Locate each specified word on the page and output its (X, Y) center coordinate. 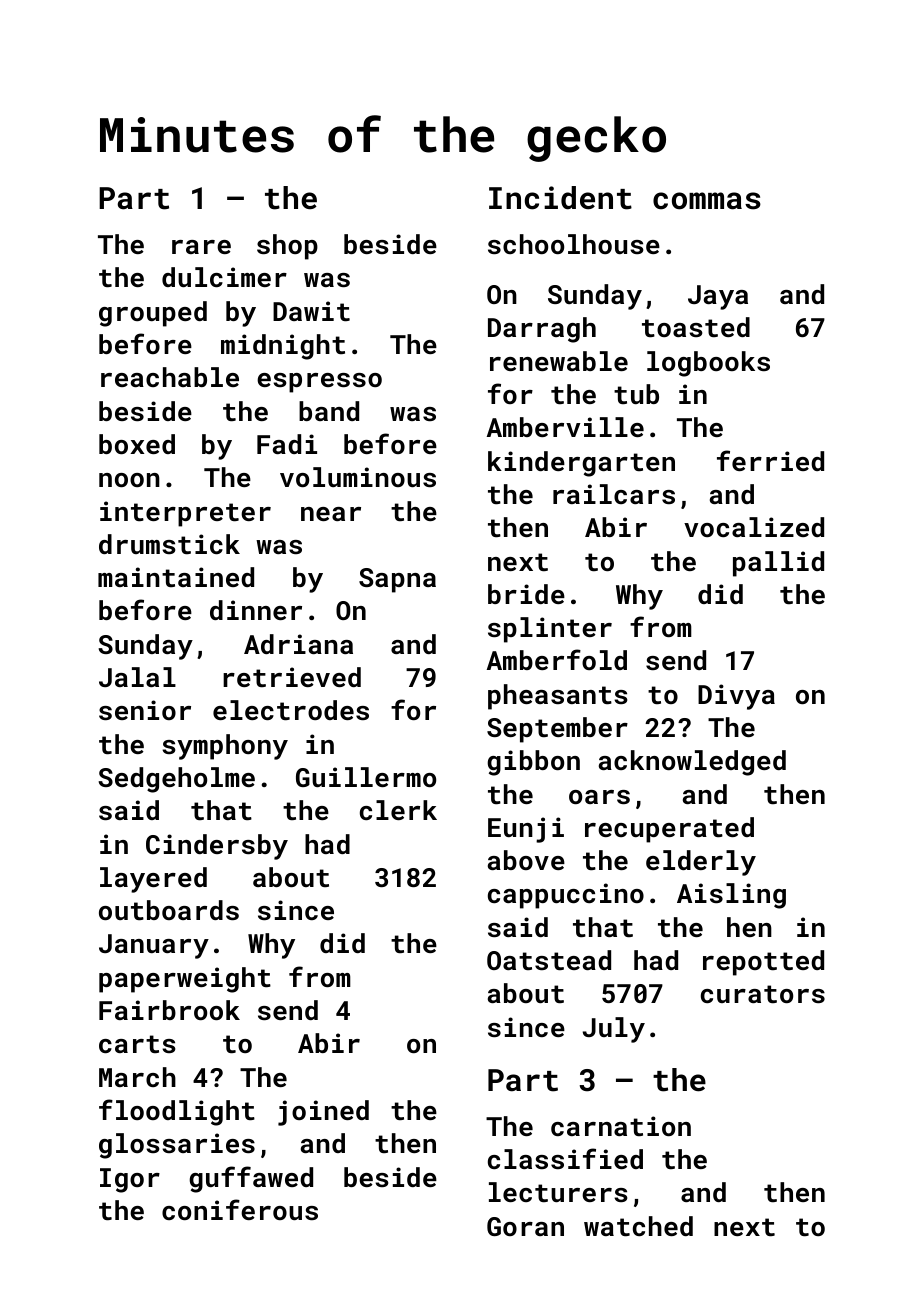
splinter (550, 630)
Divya (736, 697)
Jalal (137, 677)
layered (153, 880)
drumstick (169, 544)
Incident (560, 198)
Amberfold (557, 659)
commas (707, 201)
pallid (778, 564)
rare (201, 247)
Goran (525, 1226)
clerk (398, 810)
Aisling (731, 896)
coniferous (240, 1209)
